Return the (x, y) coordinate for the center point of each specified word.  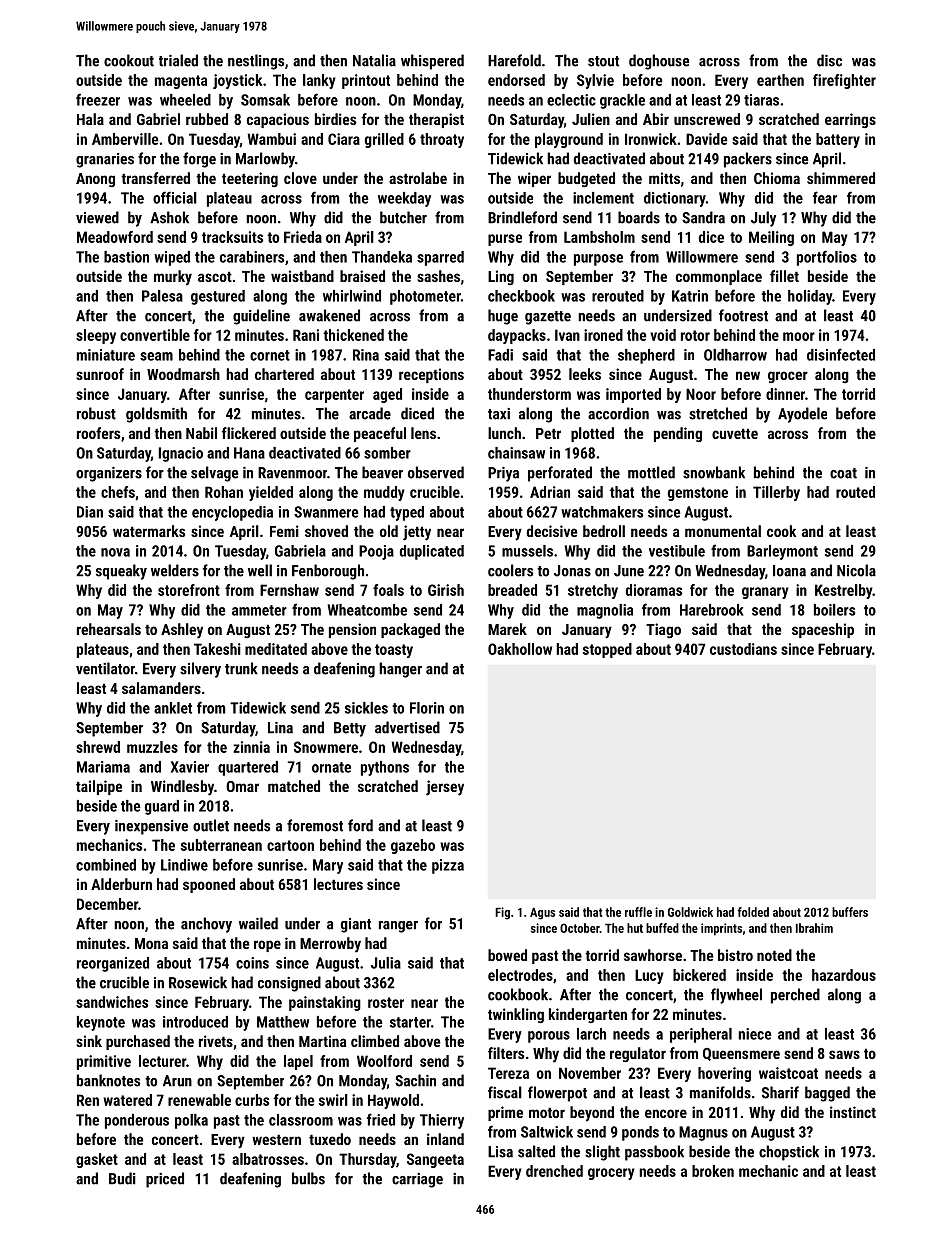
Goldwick (690, 912)
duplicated (432, 552)
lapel (298, 1062)
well (260, 570)
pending (678, 434)
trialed (178, 60)
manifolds (720, 1092)
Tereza (508, 1073)
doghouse (659, 62)
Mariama (103, 767)
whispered (432, 62)
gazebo (413, 846)
